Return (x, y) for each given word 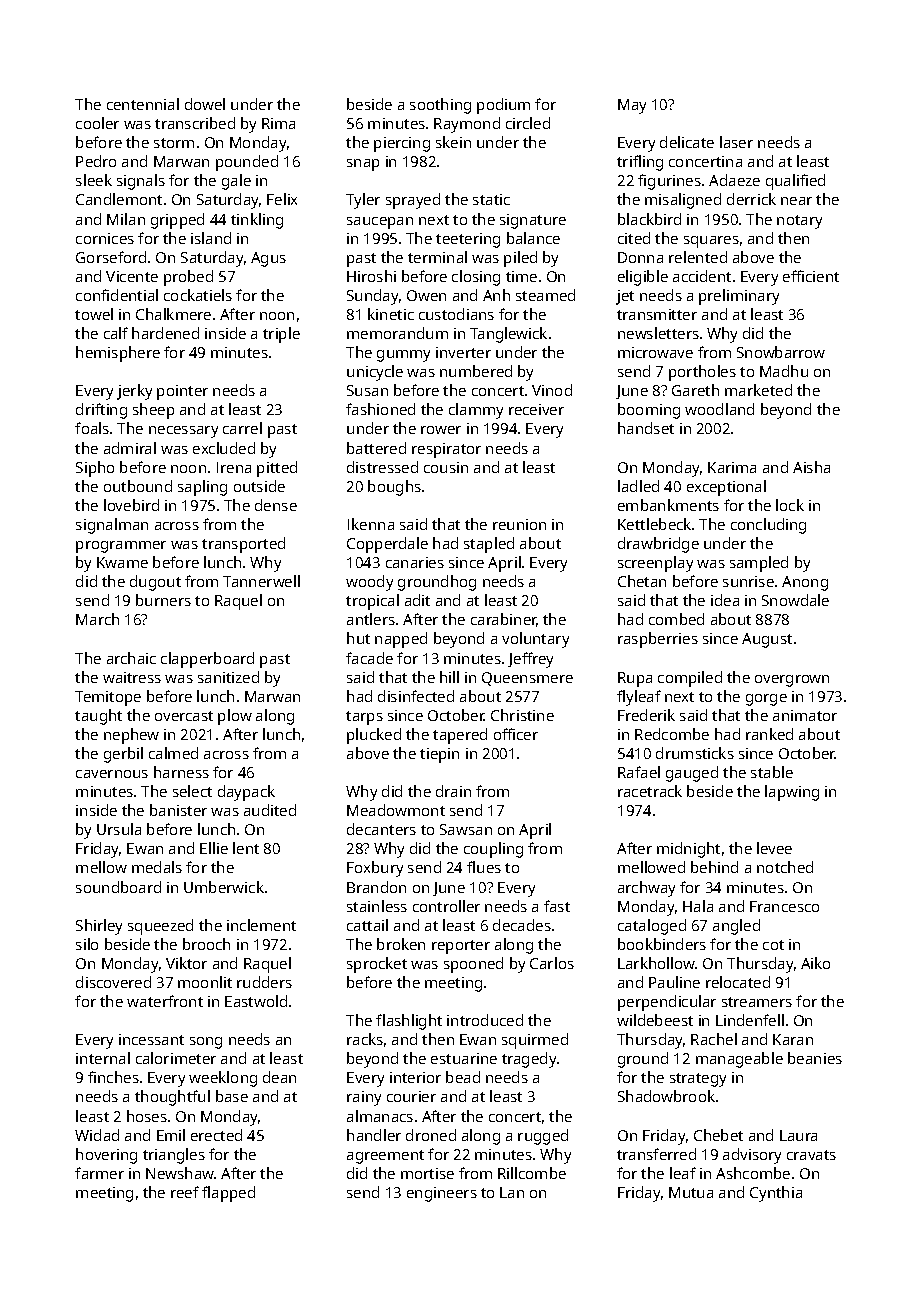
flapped (228, 1194)
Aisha (811, 467)
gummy (403, 356)
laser (736, 142)
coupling (493, 850)
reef (185, 1192)
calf (116, 333)
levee (774, 848)
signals (141, 182)
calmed (173, 753)
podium (503, 106)
